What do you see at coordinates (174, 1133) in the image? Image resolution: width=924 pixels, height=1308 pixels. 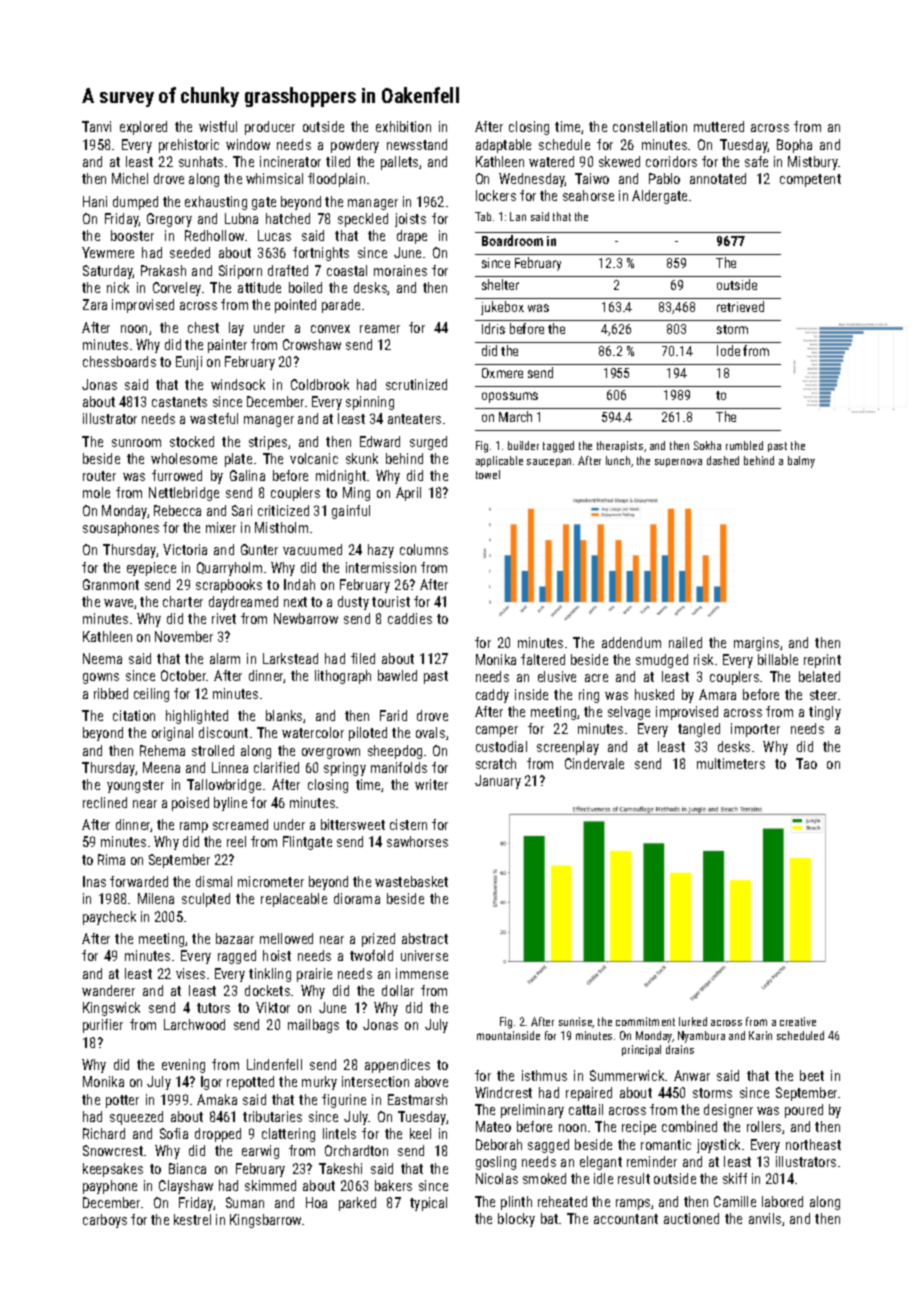 I see `Sofia` at bounding box center [174, 1133].
